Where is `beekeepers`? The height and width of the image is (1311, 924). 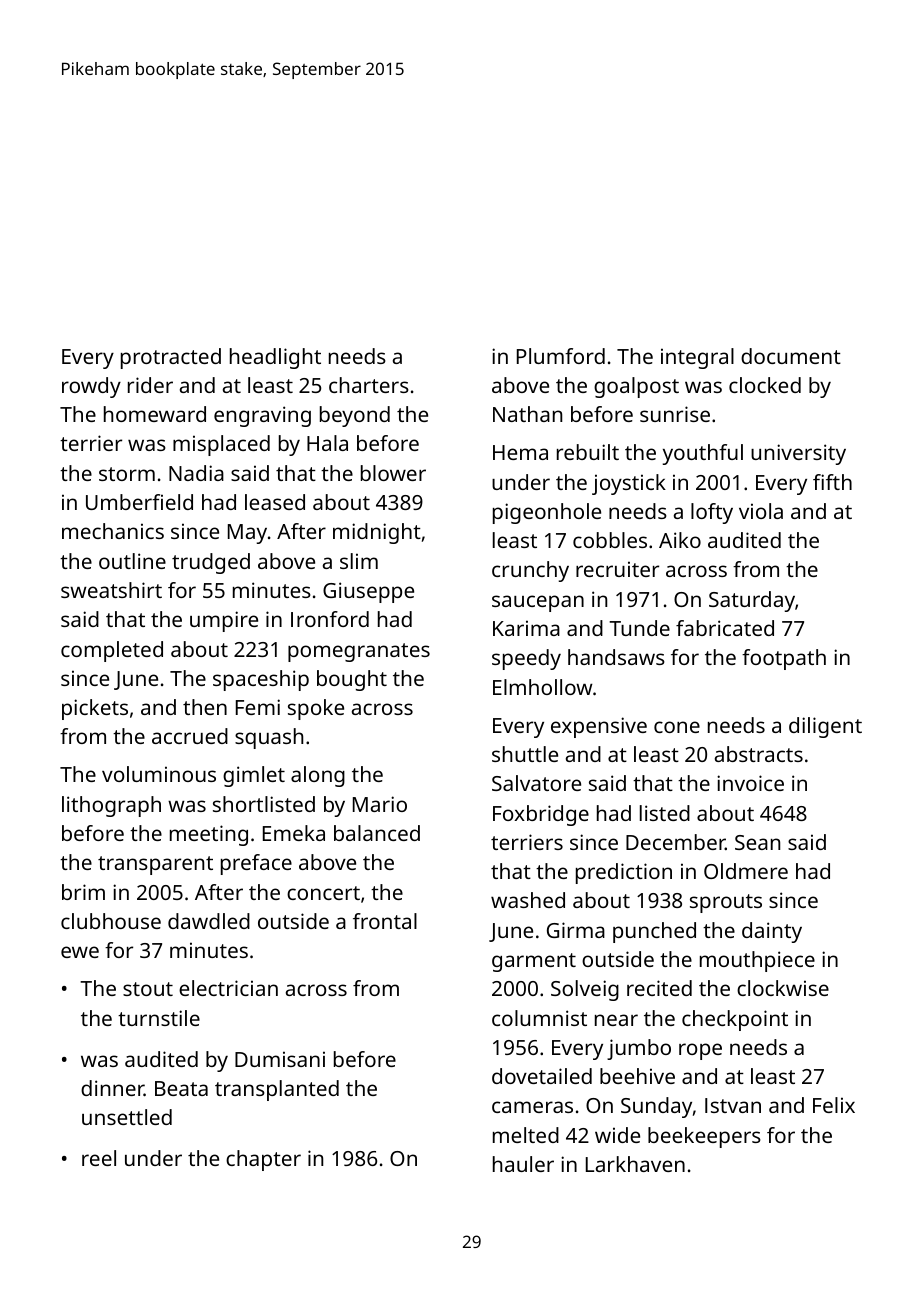
beekeepers is located at coordinates (704, 1137).
